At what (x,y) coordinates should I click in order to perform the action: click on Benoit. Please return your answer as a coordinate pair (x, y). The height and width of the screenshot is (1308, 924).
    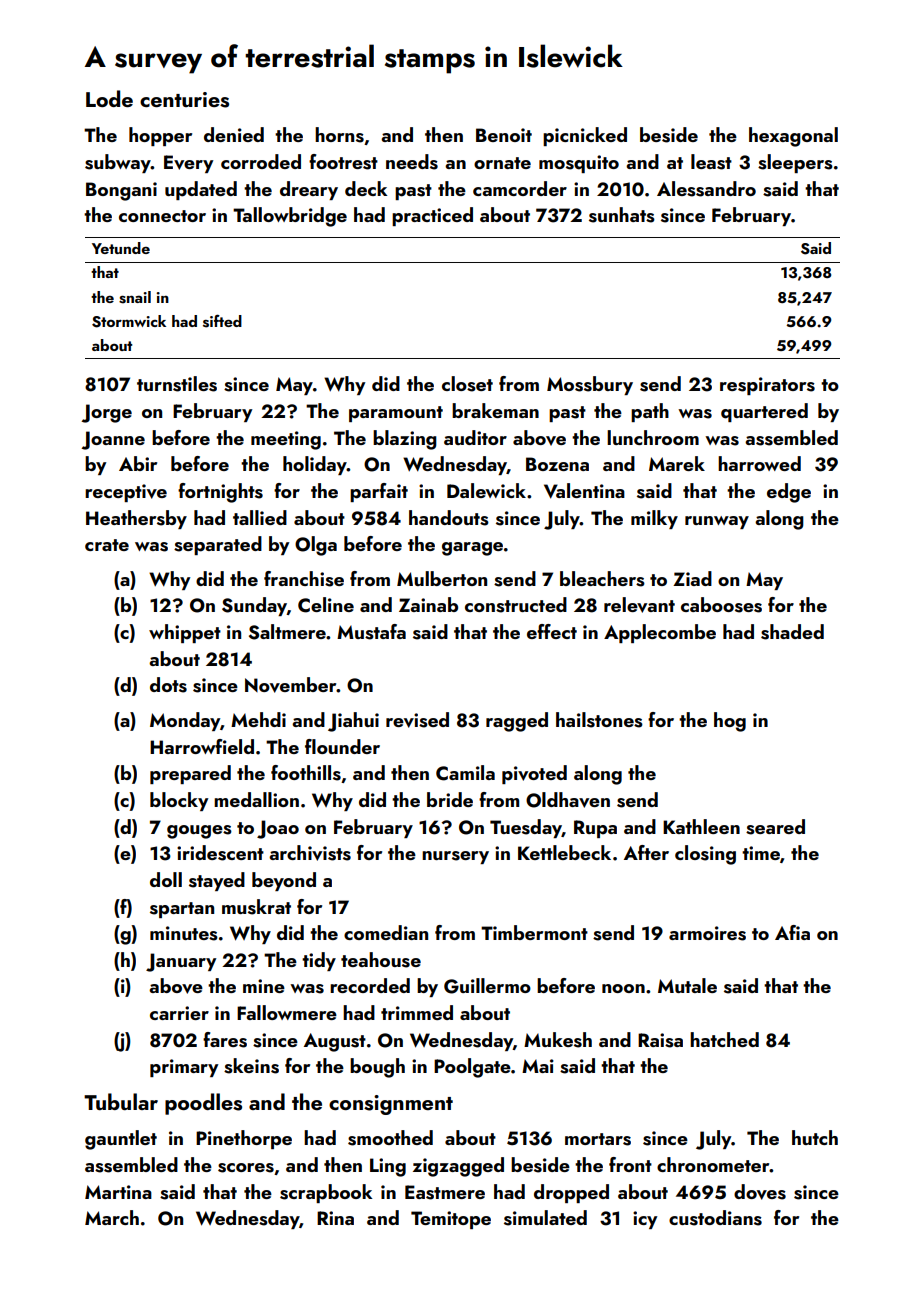
    Looking at the image, I should click on (504, 135).
